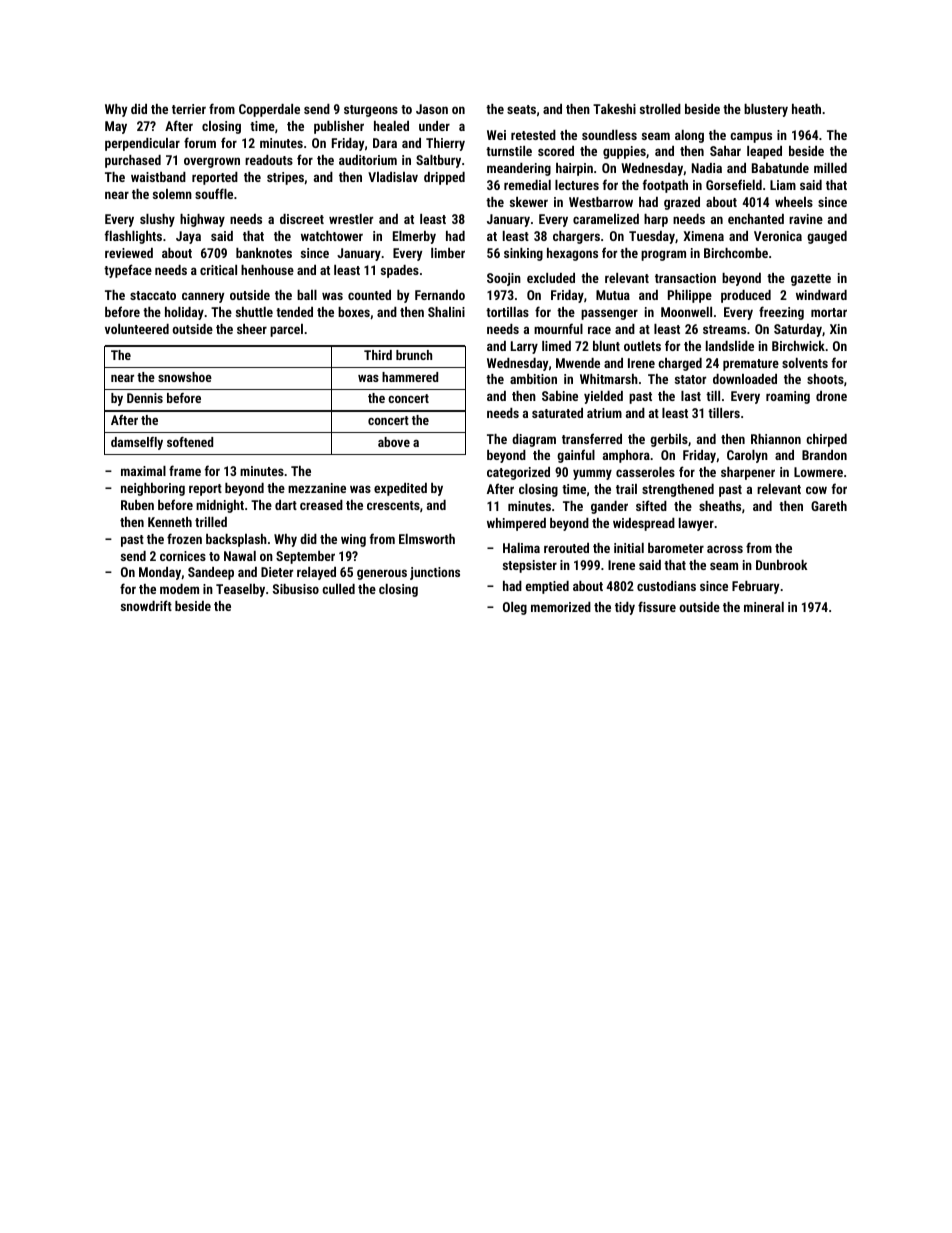 The height and width of the screenshot is (1233, 952). Describe the element at coordinates (764, 607) in the screenshot. I see `mineral` at that location.
